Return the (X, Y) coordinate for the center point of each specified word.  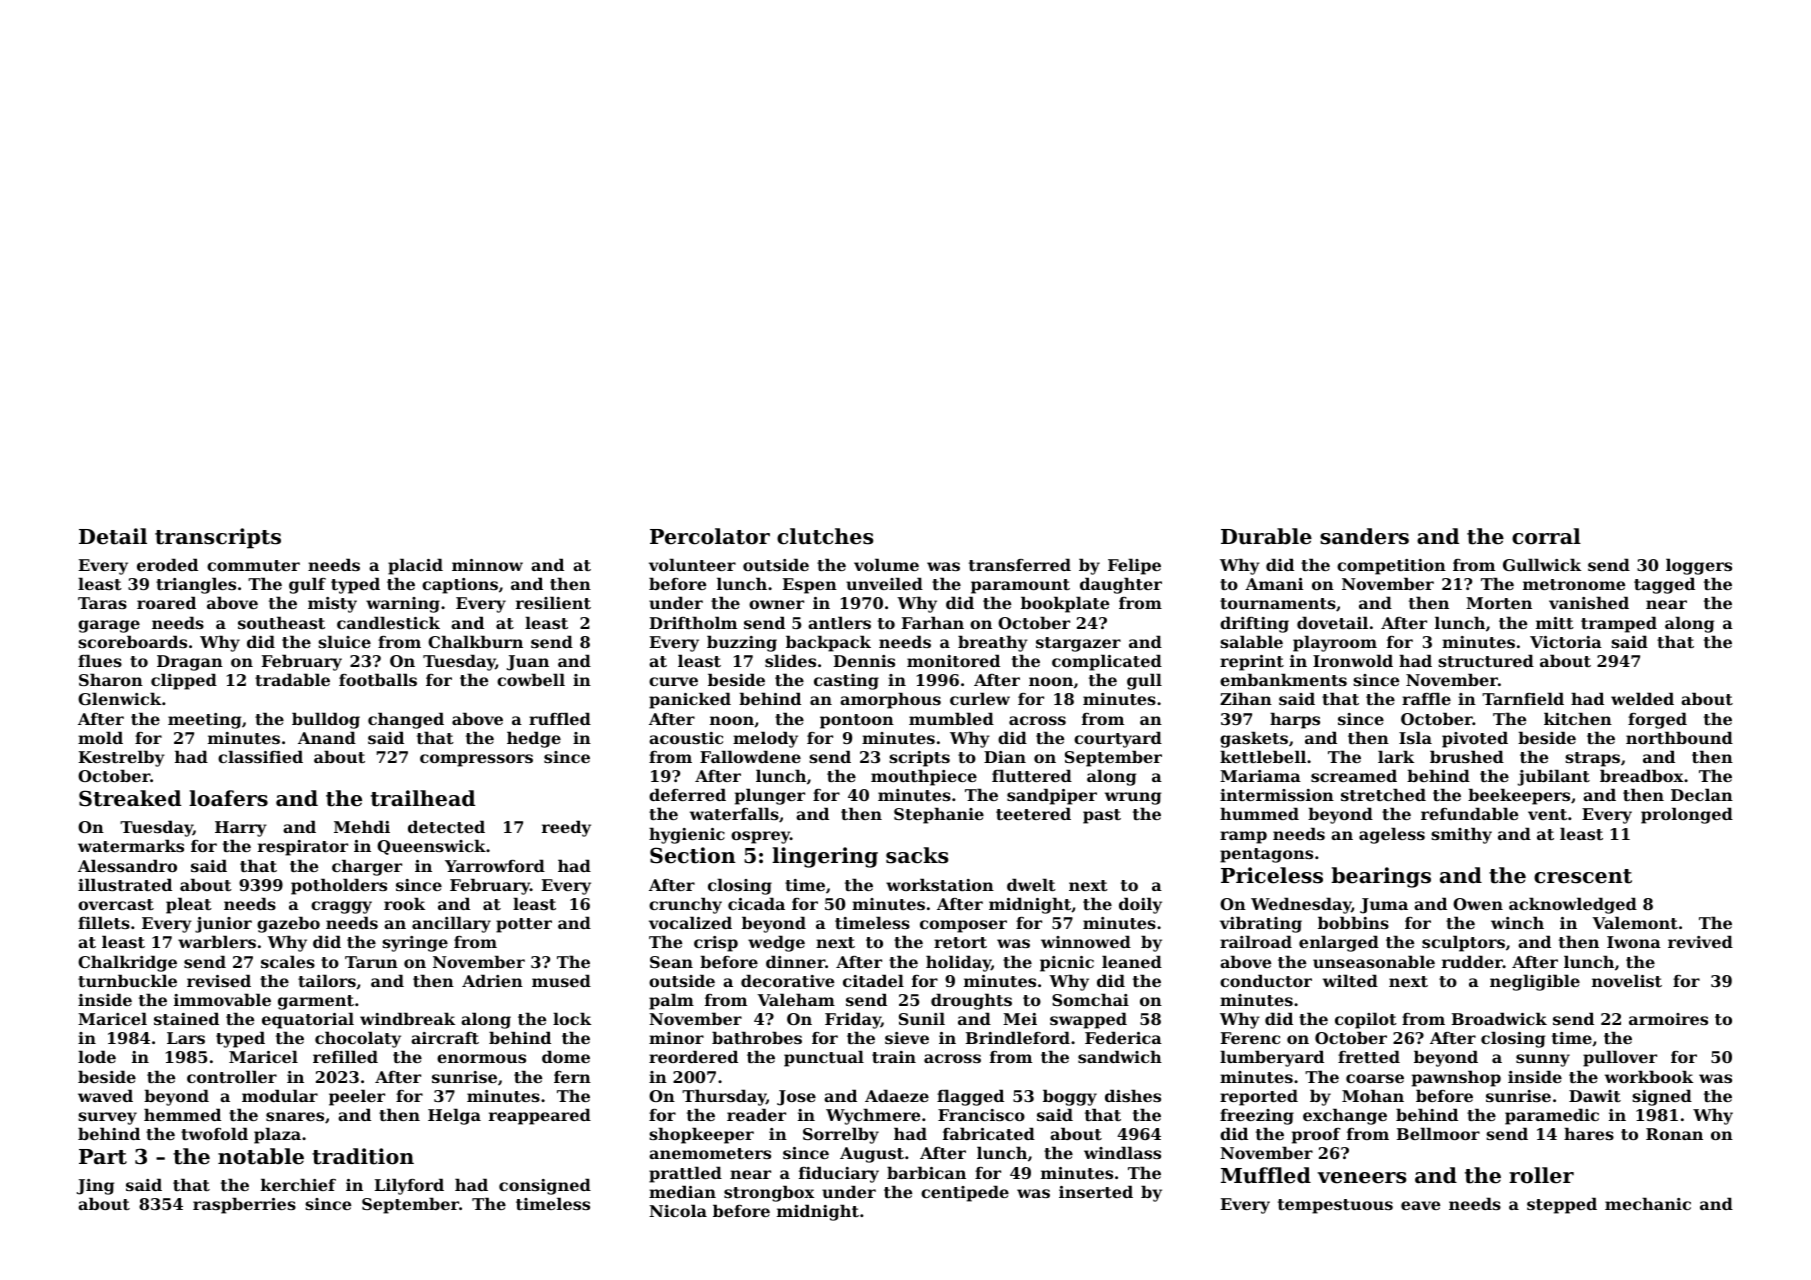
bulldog (326, 720)
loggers (1699, 566)
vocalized (690, 922)
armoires (1668, 1019)
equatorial (308, 1020)
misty (332, 605)
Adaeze (897, 1095)
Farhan (933, 622)
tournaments (1278, 603)
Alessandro (127, 865)
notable (261, 1156)
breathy (993, 643)
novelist (1627, 980)
